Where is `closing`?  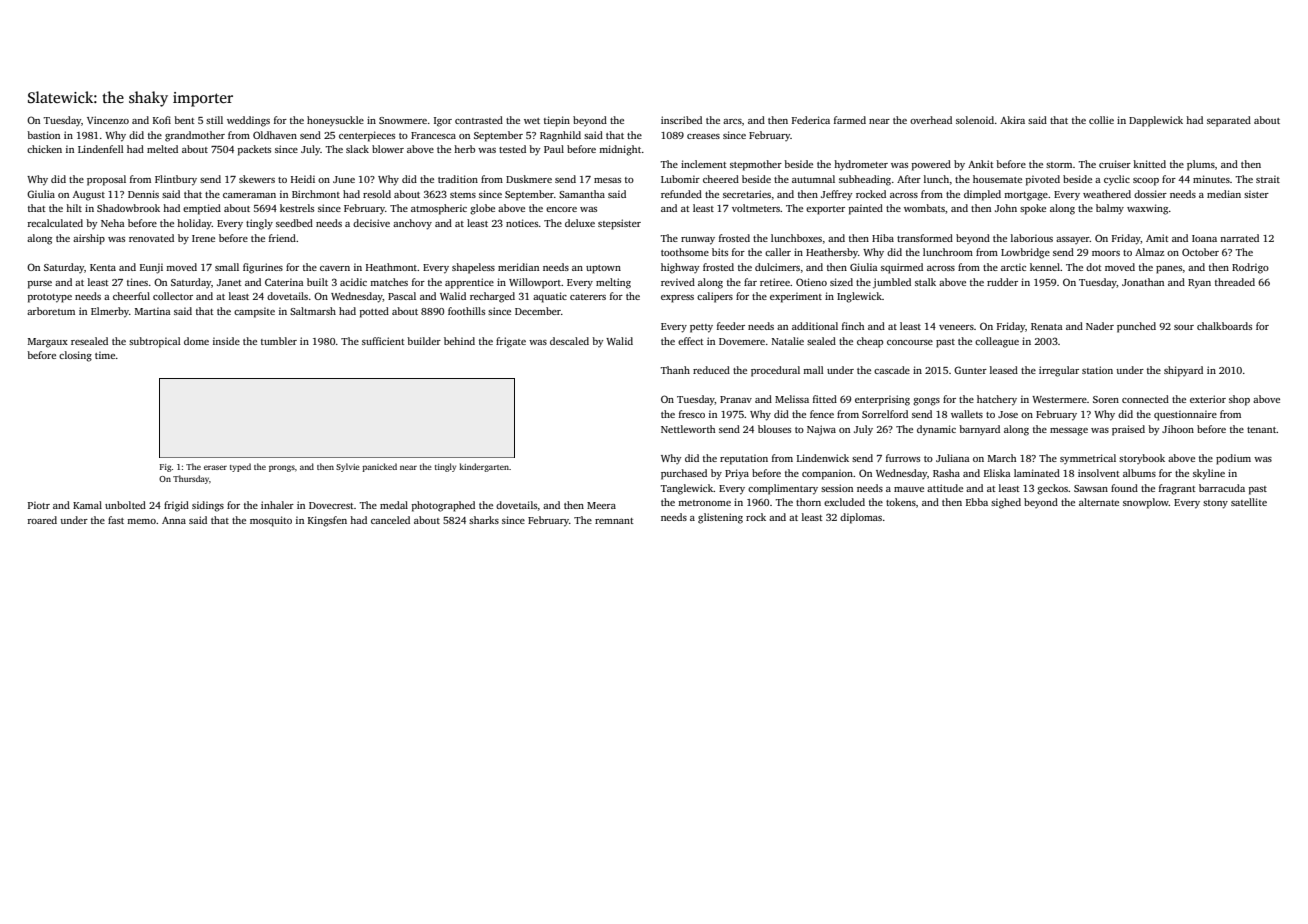
closing is located at coordinates (75, 356).
